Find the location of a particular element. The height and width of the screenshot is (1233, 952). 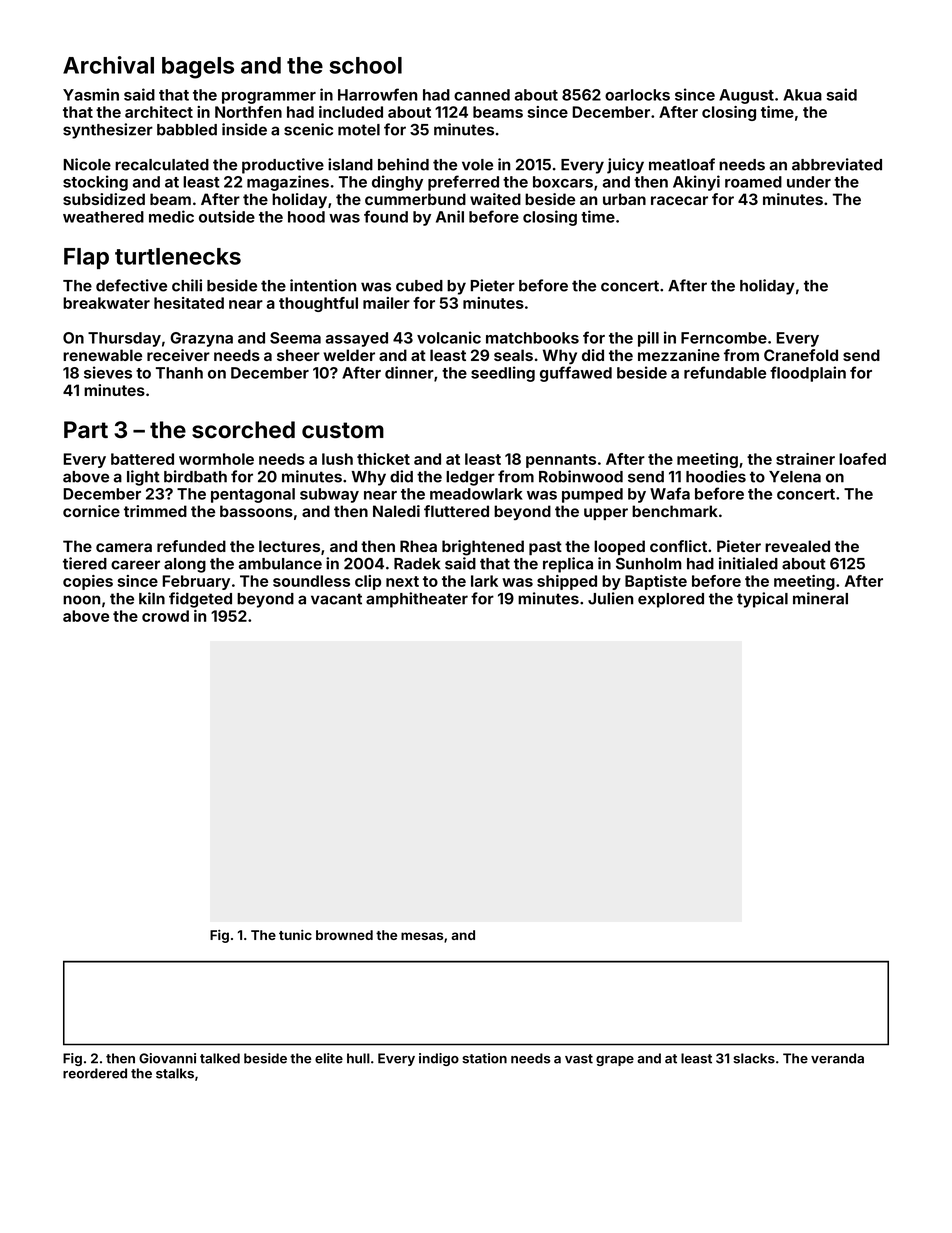

mesas is located at coordinates (422, 936).
